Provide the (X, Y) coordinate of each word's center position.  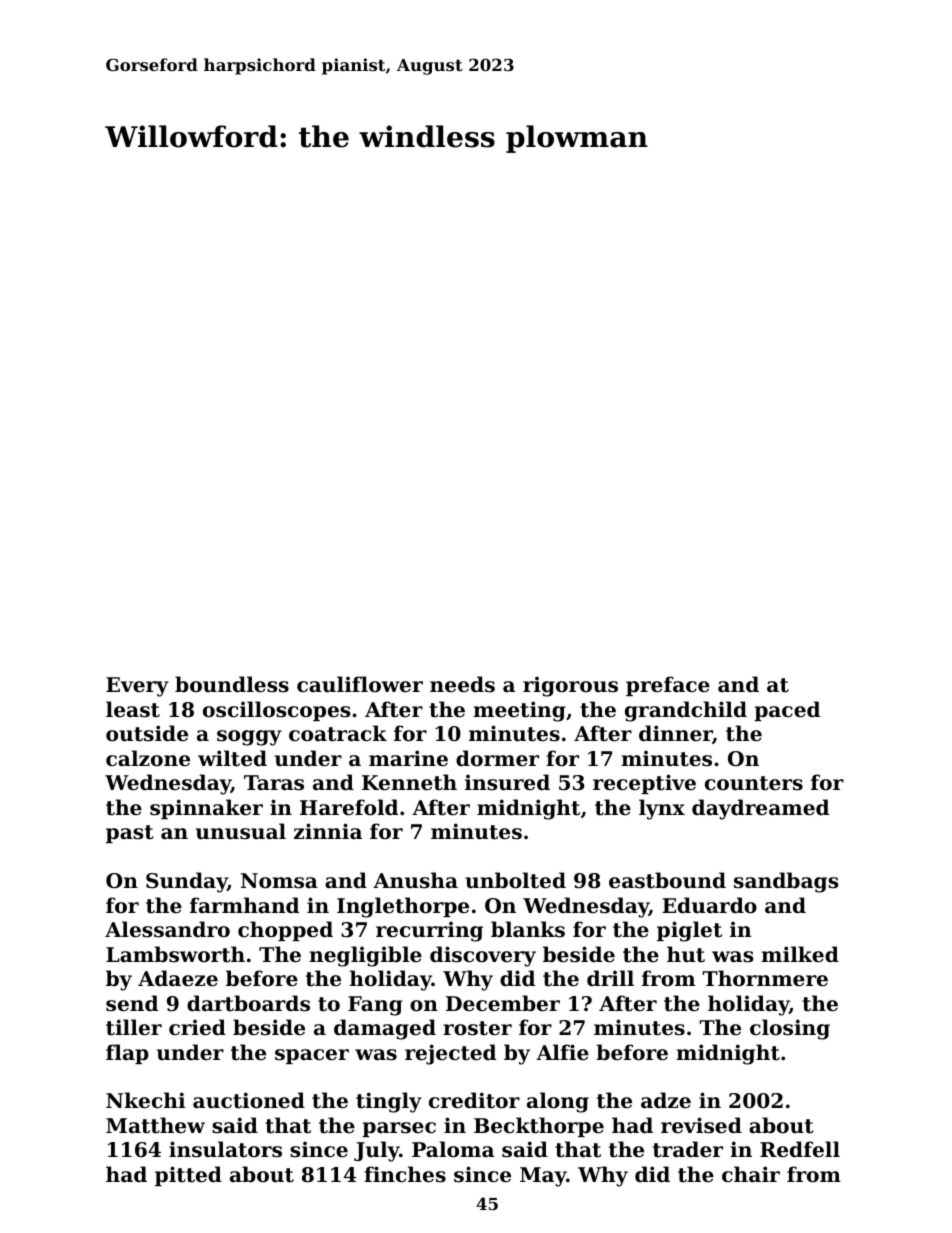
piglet (689, 931)
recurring (429, 931)
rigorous (570, 686)
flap (127, 1054)
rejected (450, 1054)
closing (790, 1029)
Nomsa (279, 881)
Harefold (349, 807)
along (558, 1102)
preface (668, 686)
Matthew (155, 1125)
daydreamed (760, 809)
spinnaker (206, 809)
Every (137, 687)
